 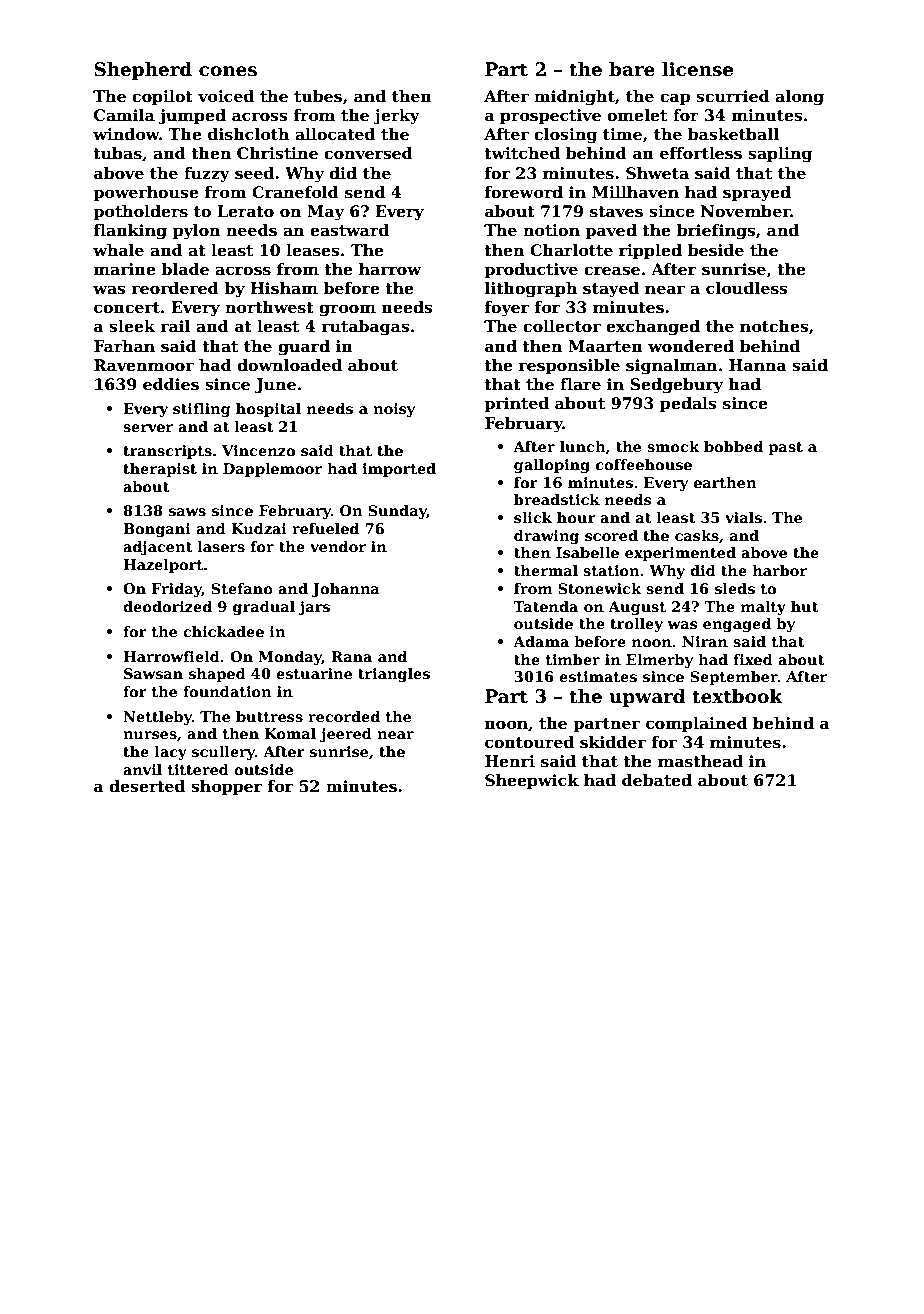 I want to click on midnight, so click(x=574, y=98).
